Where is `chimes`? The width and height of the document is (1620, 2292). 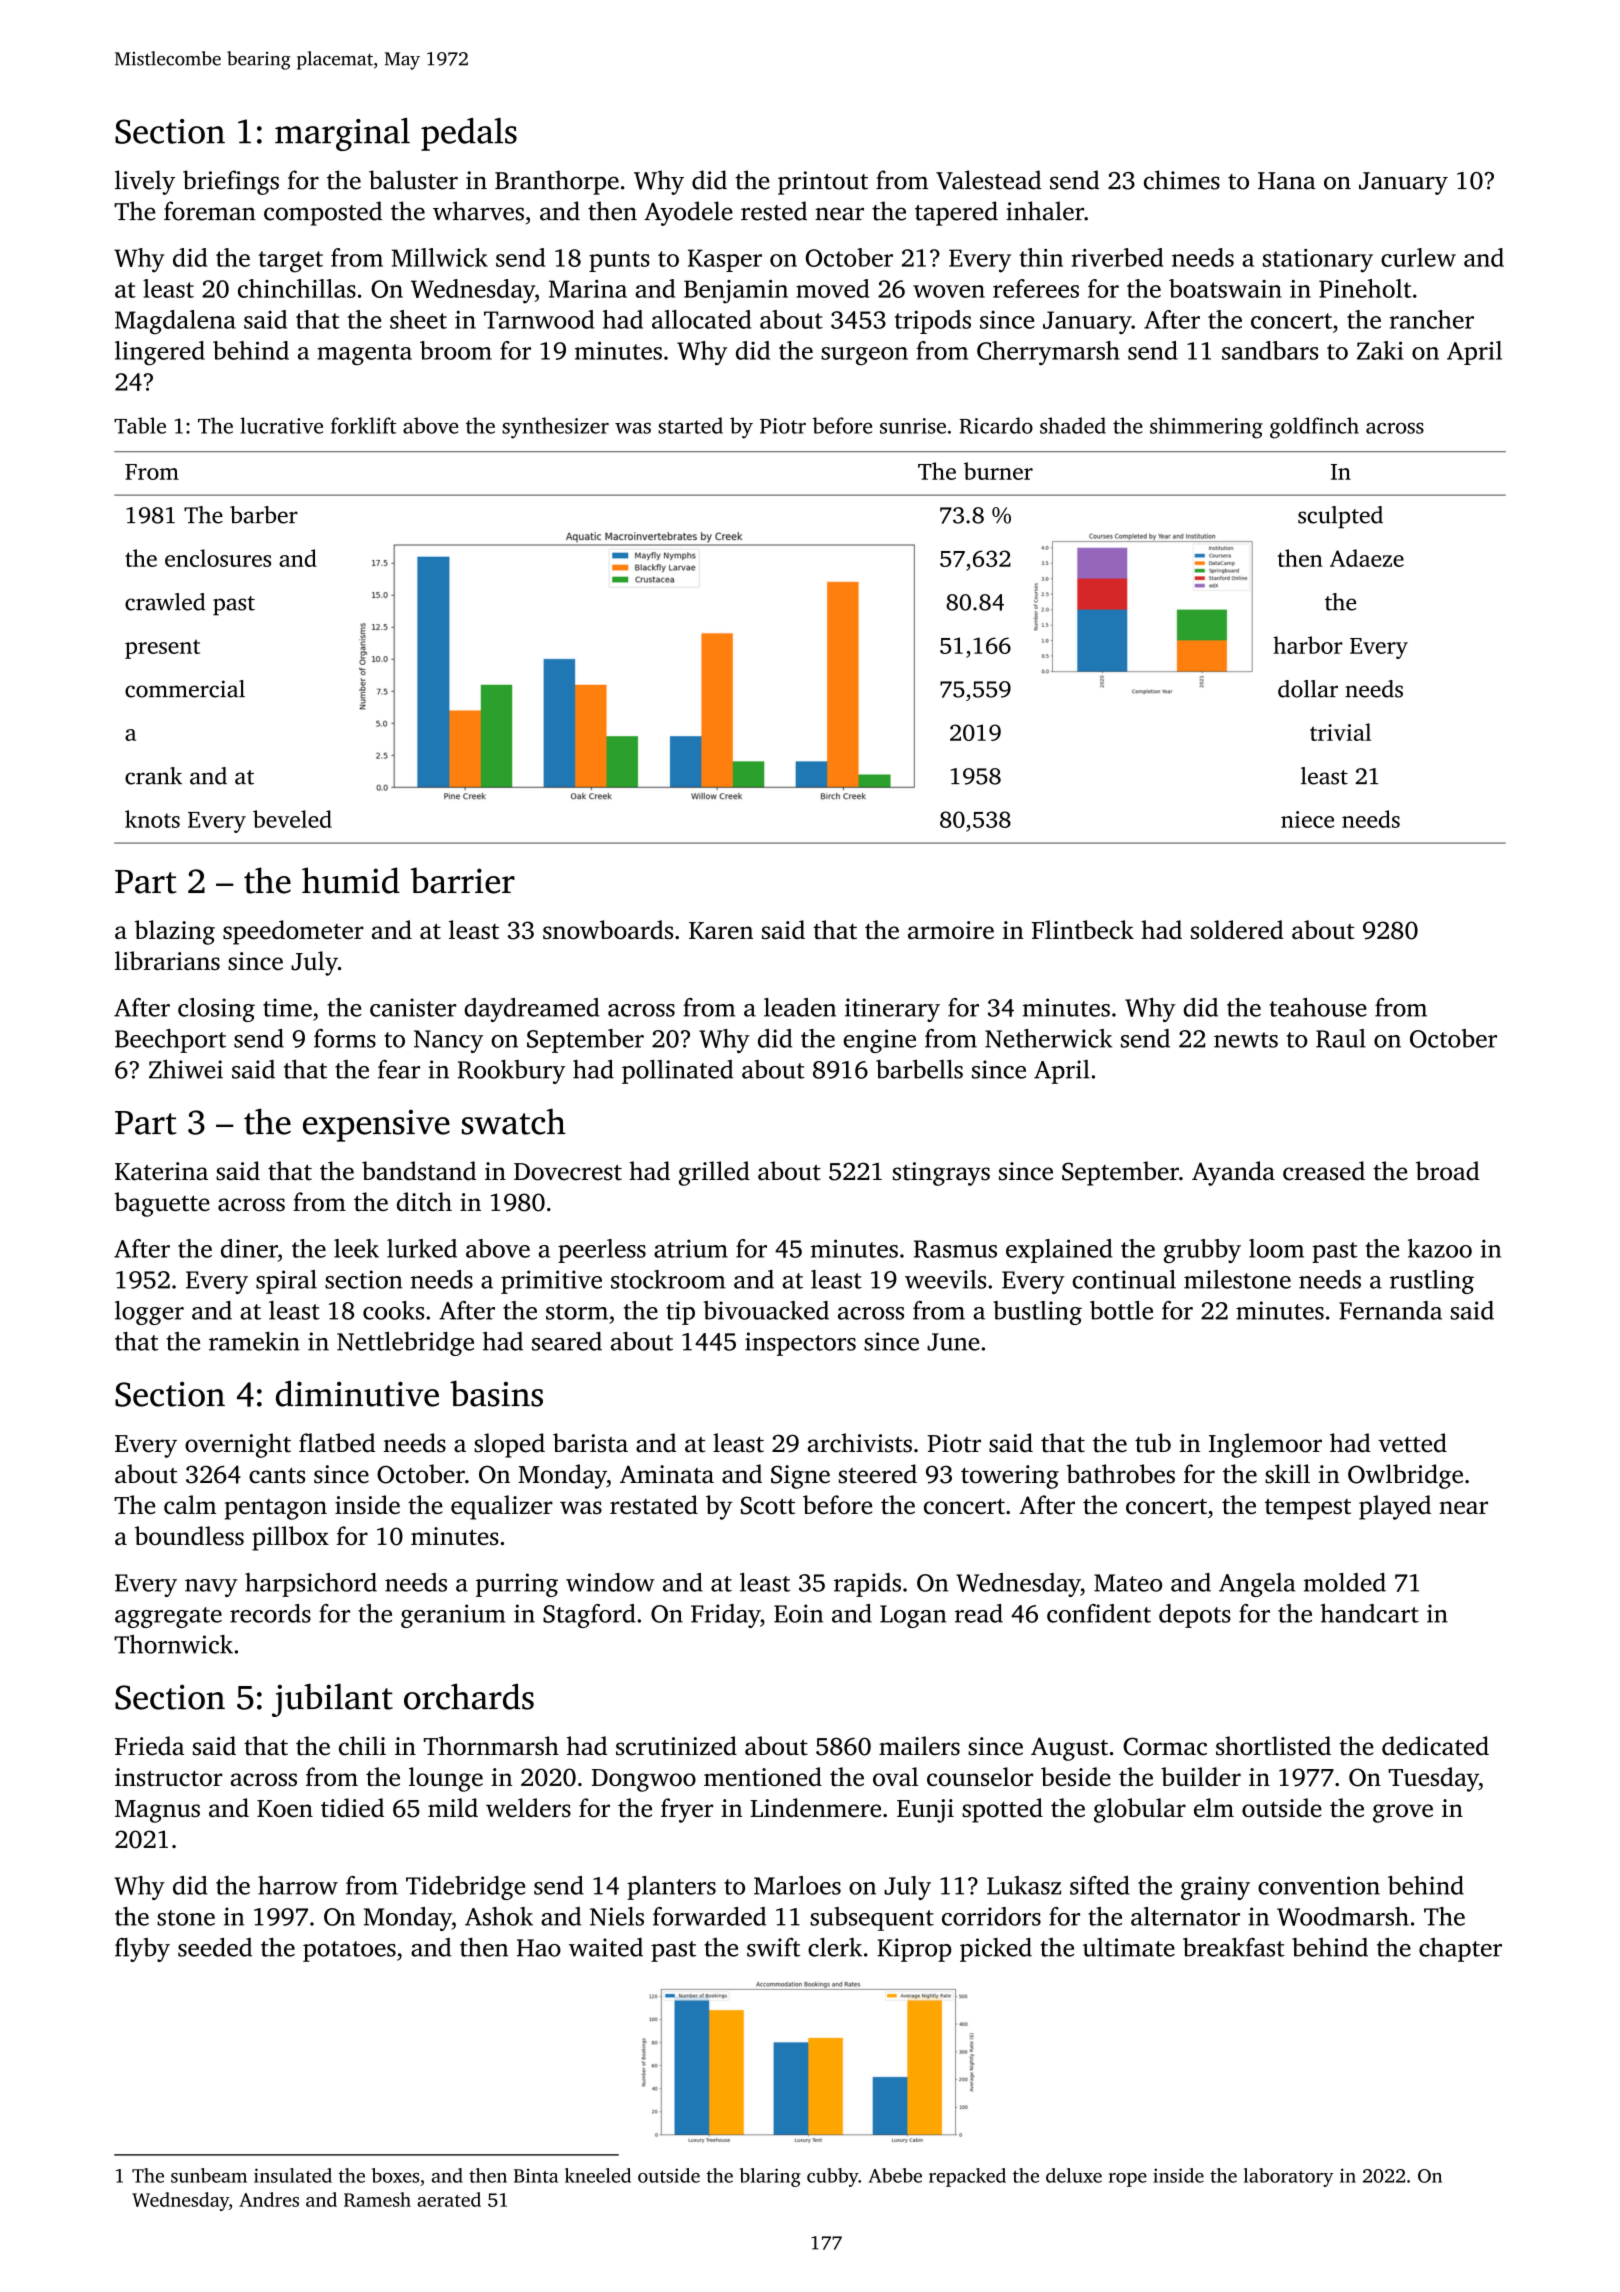 chimes is located at coordinates (1182, 180).
